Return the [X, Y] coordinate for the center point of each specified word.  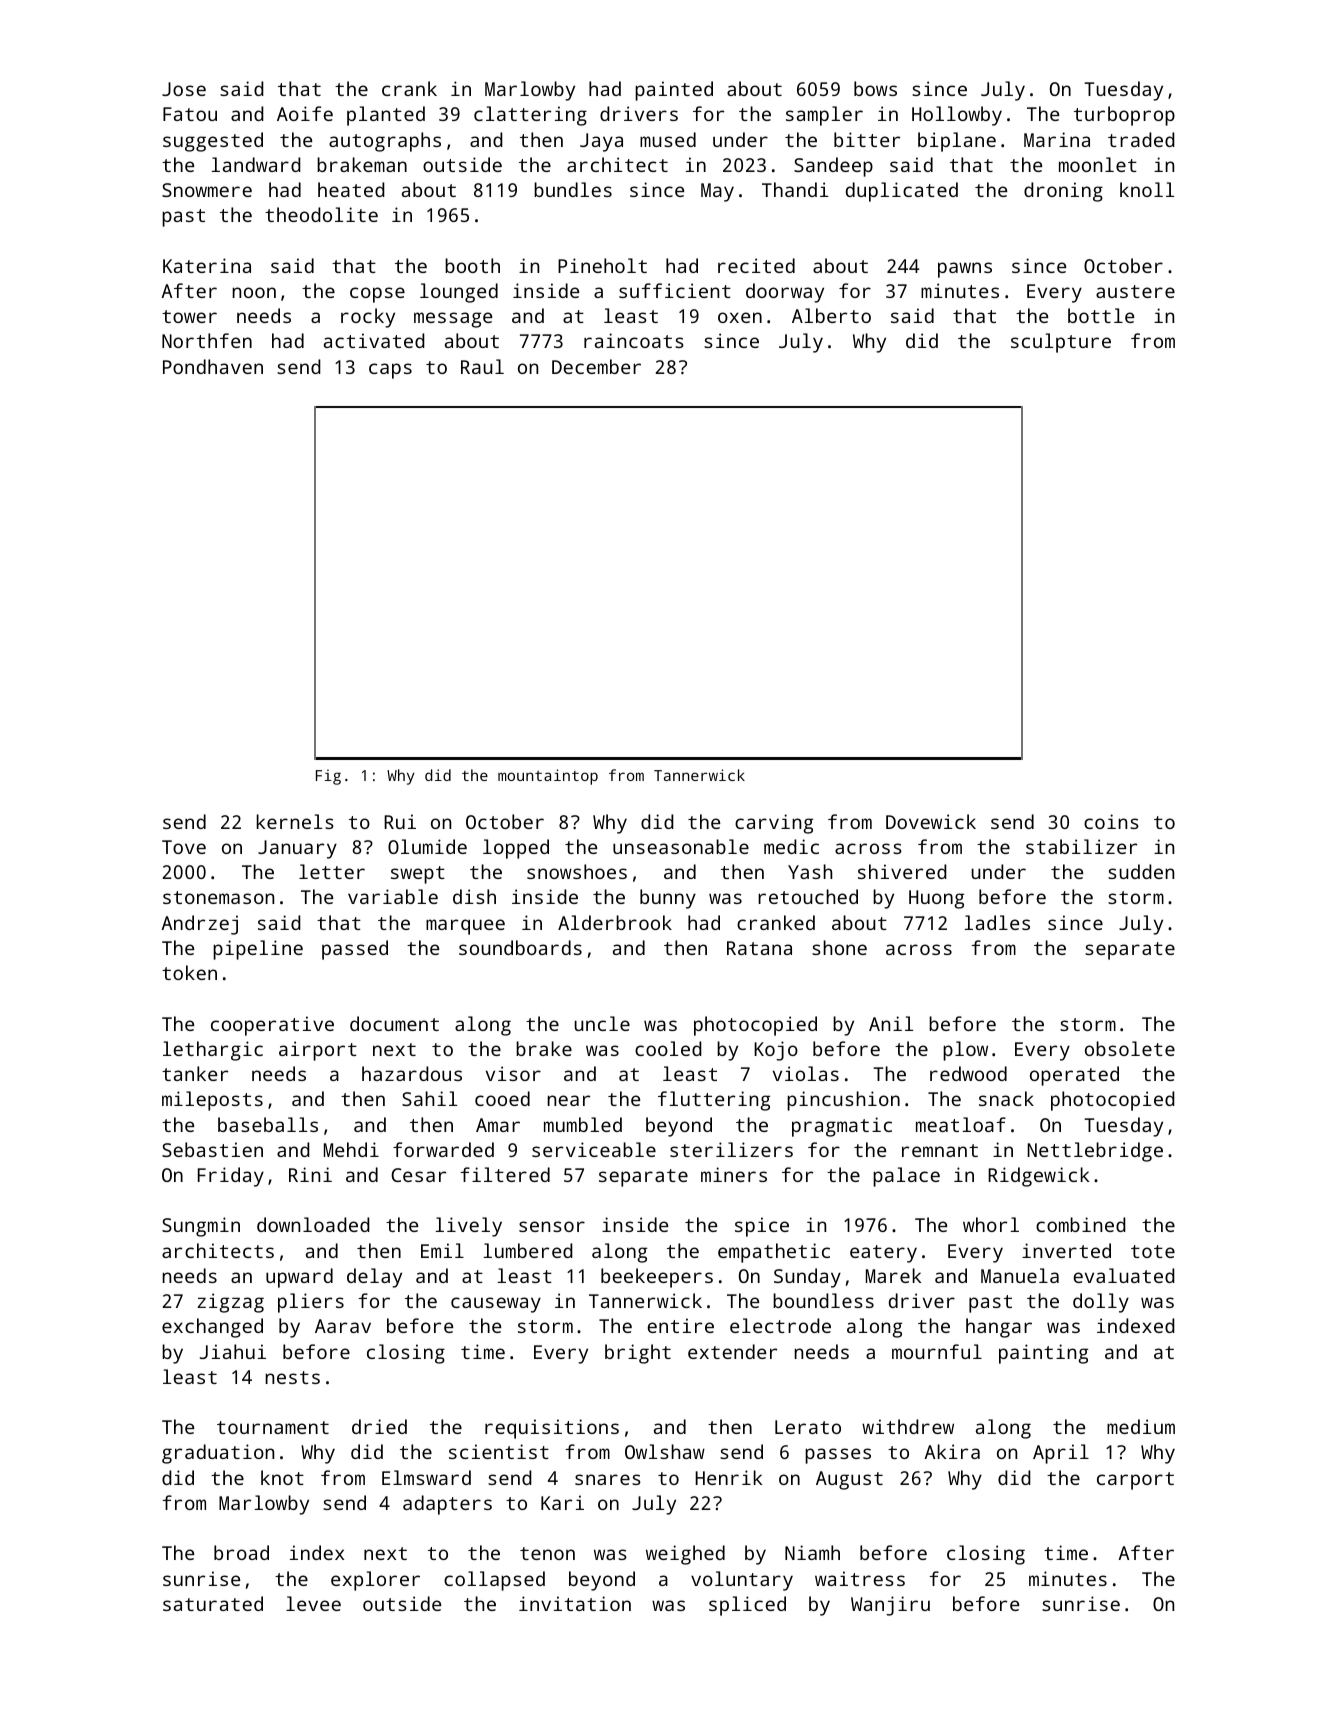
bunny [668, 899]
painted [674, 91]
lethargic [213, 1051]
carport [1135, 1481]
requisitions [552, 1429]
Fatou [190, 114]
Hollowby [957, 116]
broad [241, 1552]
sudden [1141, 871]
